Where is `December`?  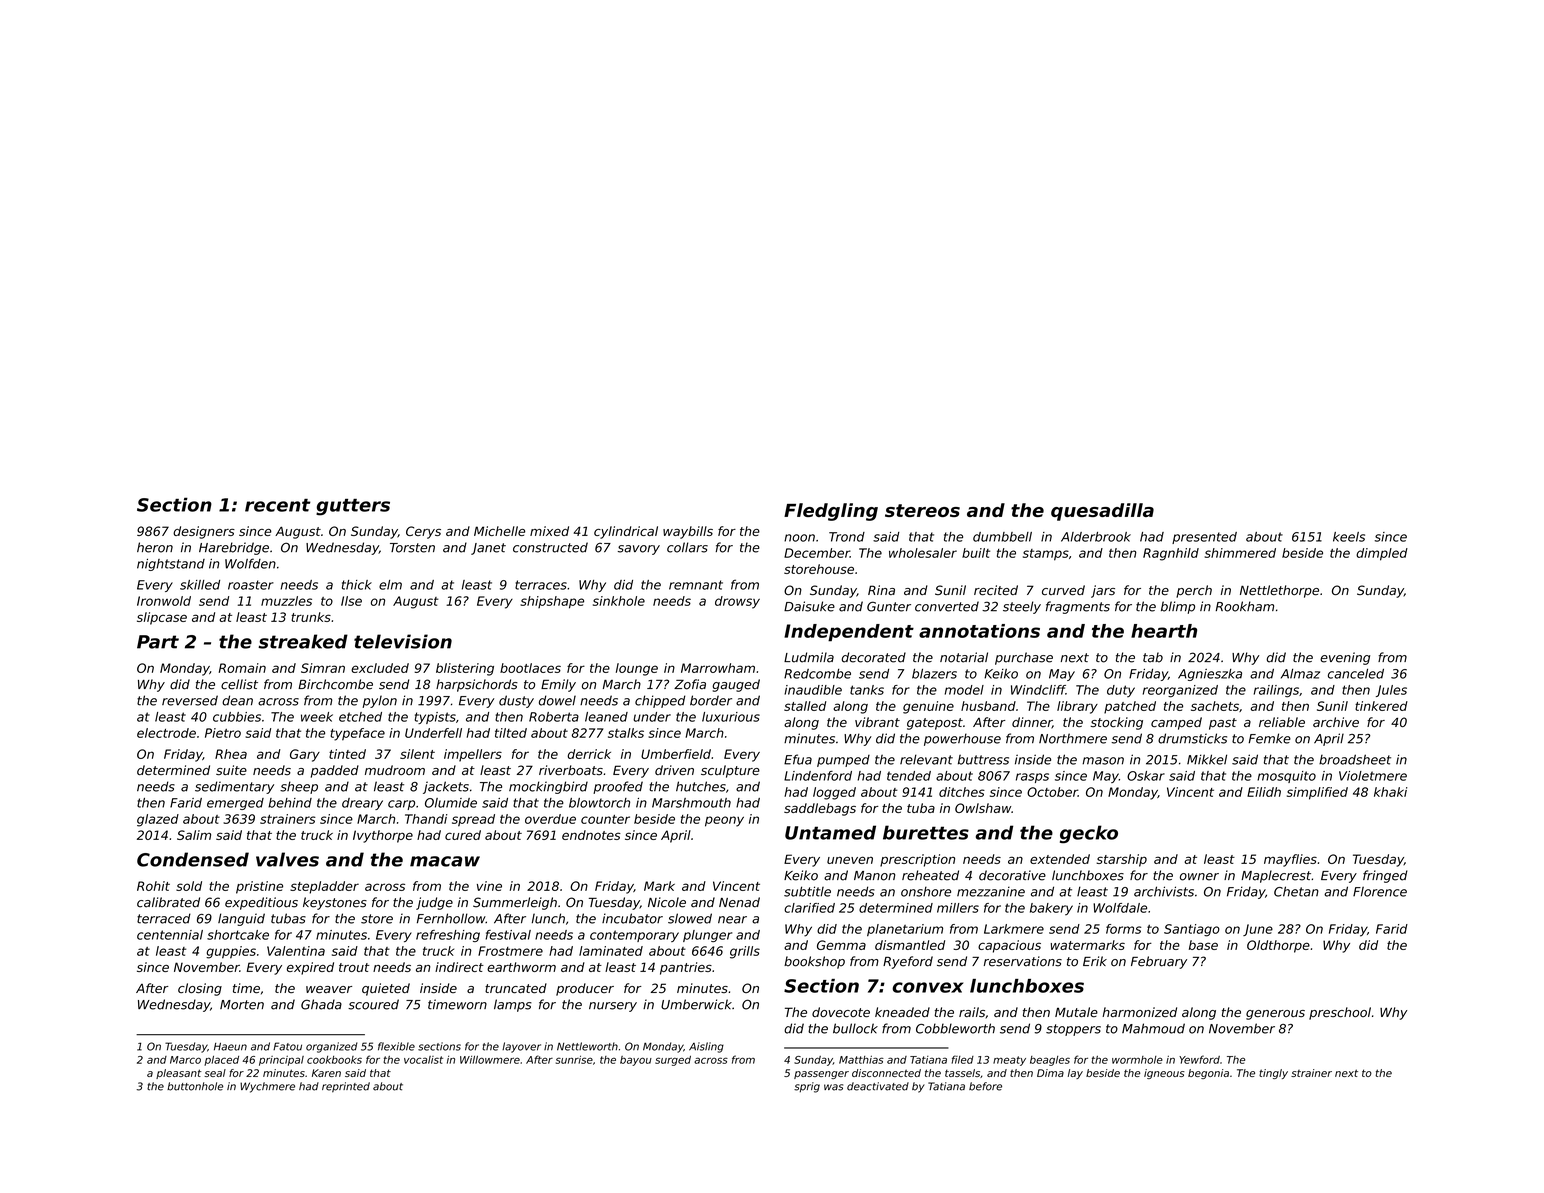 December is located at coordinates (817, 553).
